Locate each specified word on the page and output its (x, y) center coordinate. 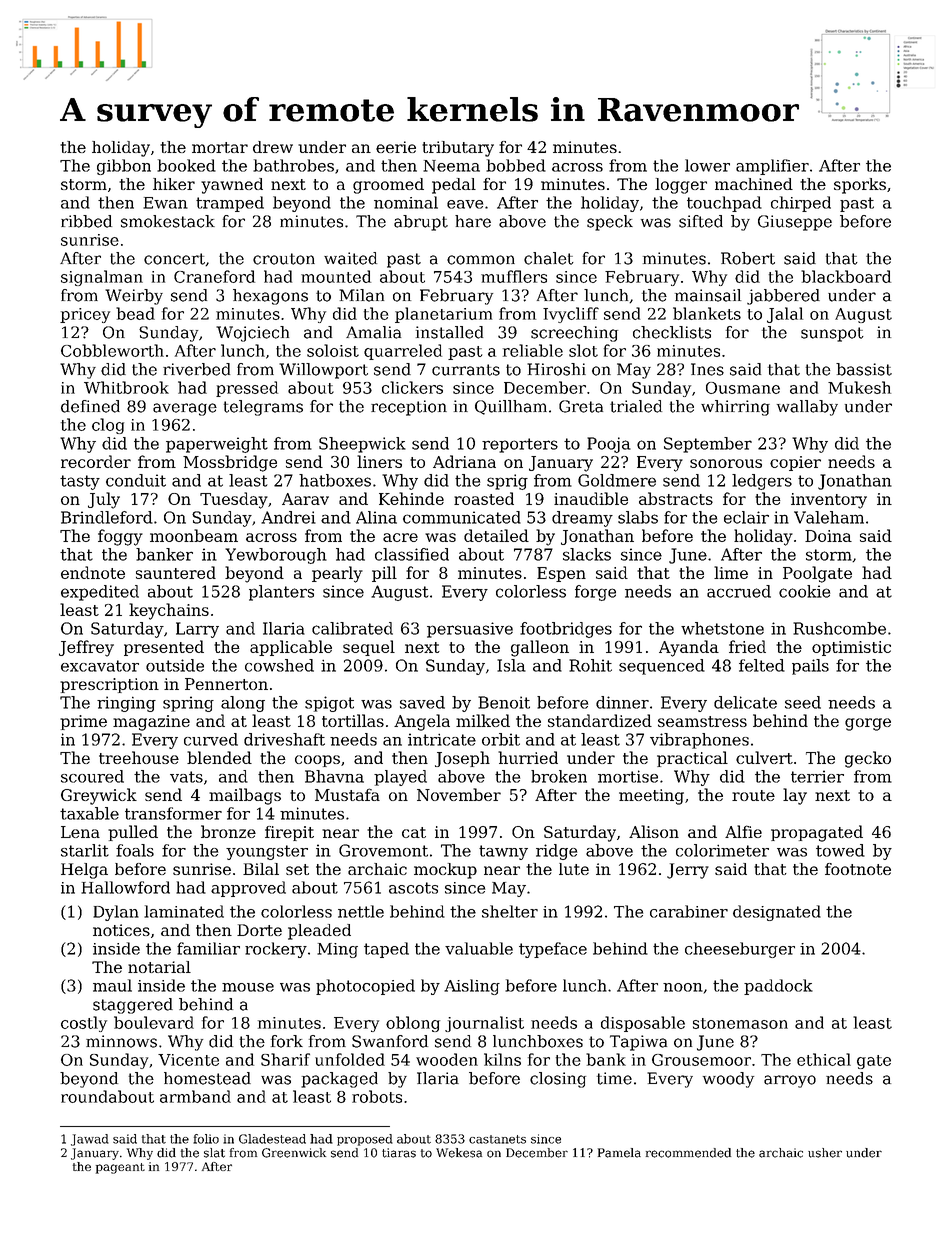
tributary (458, 149)
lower (707, 165)
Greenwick (294, 1153)
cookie (804, 591)
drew (273, 147)
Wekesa (459, 1153)
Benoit (504, 702)
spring (188, 704)
